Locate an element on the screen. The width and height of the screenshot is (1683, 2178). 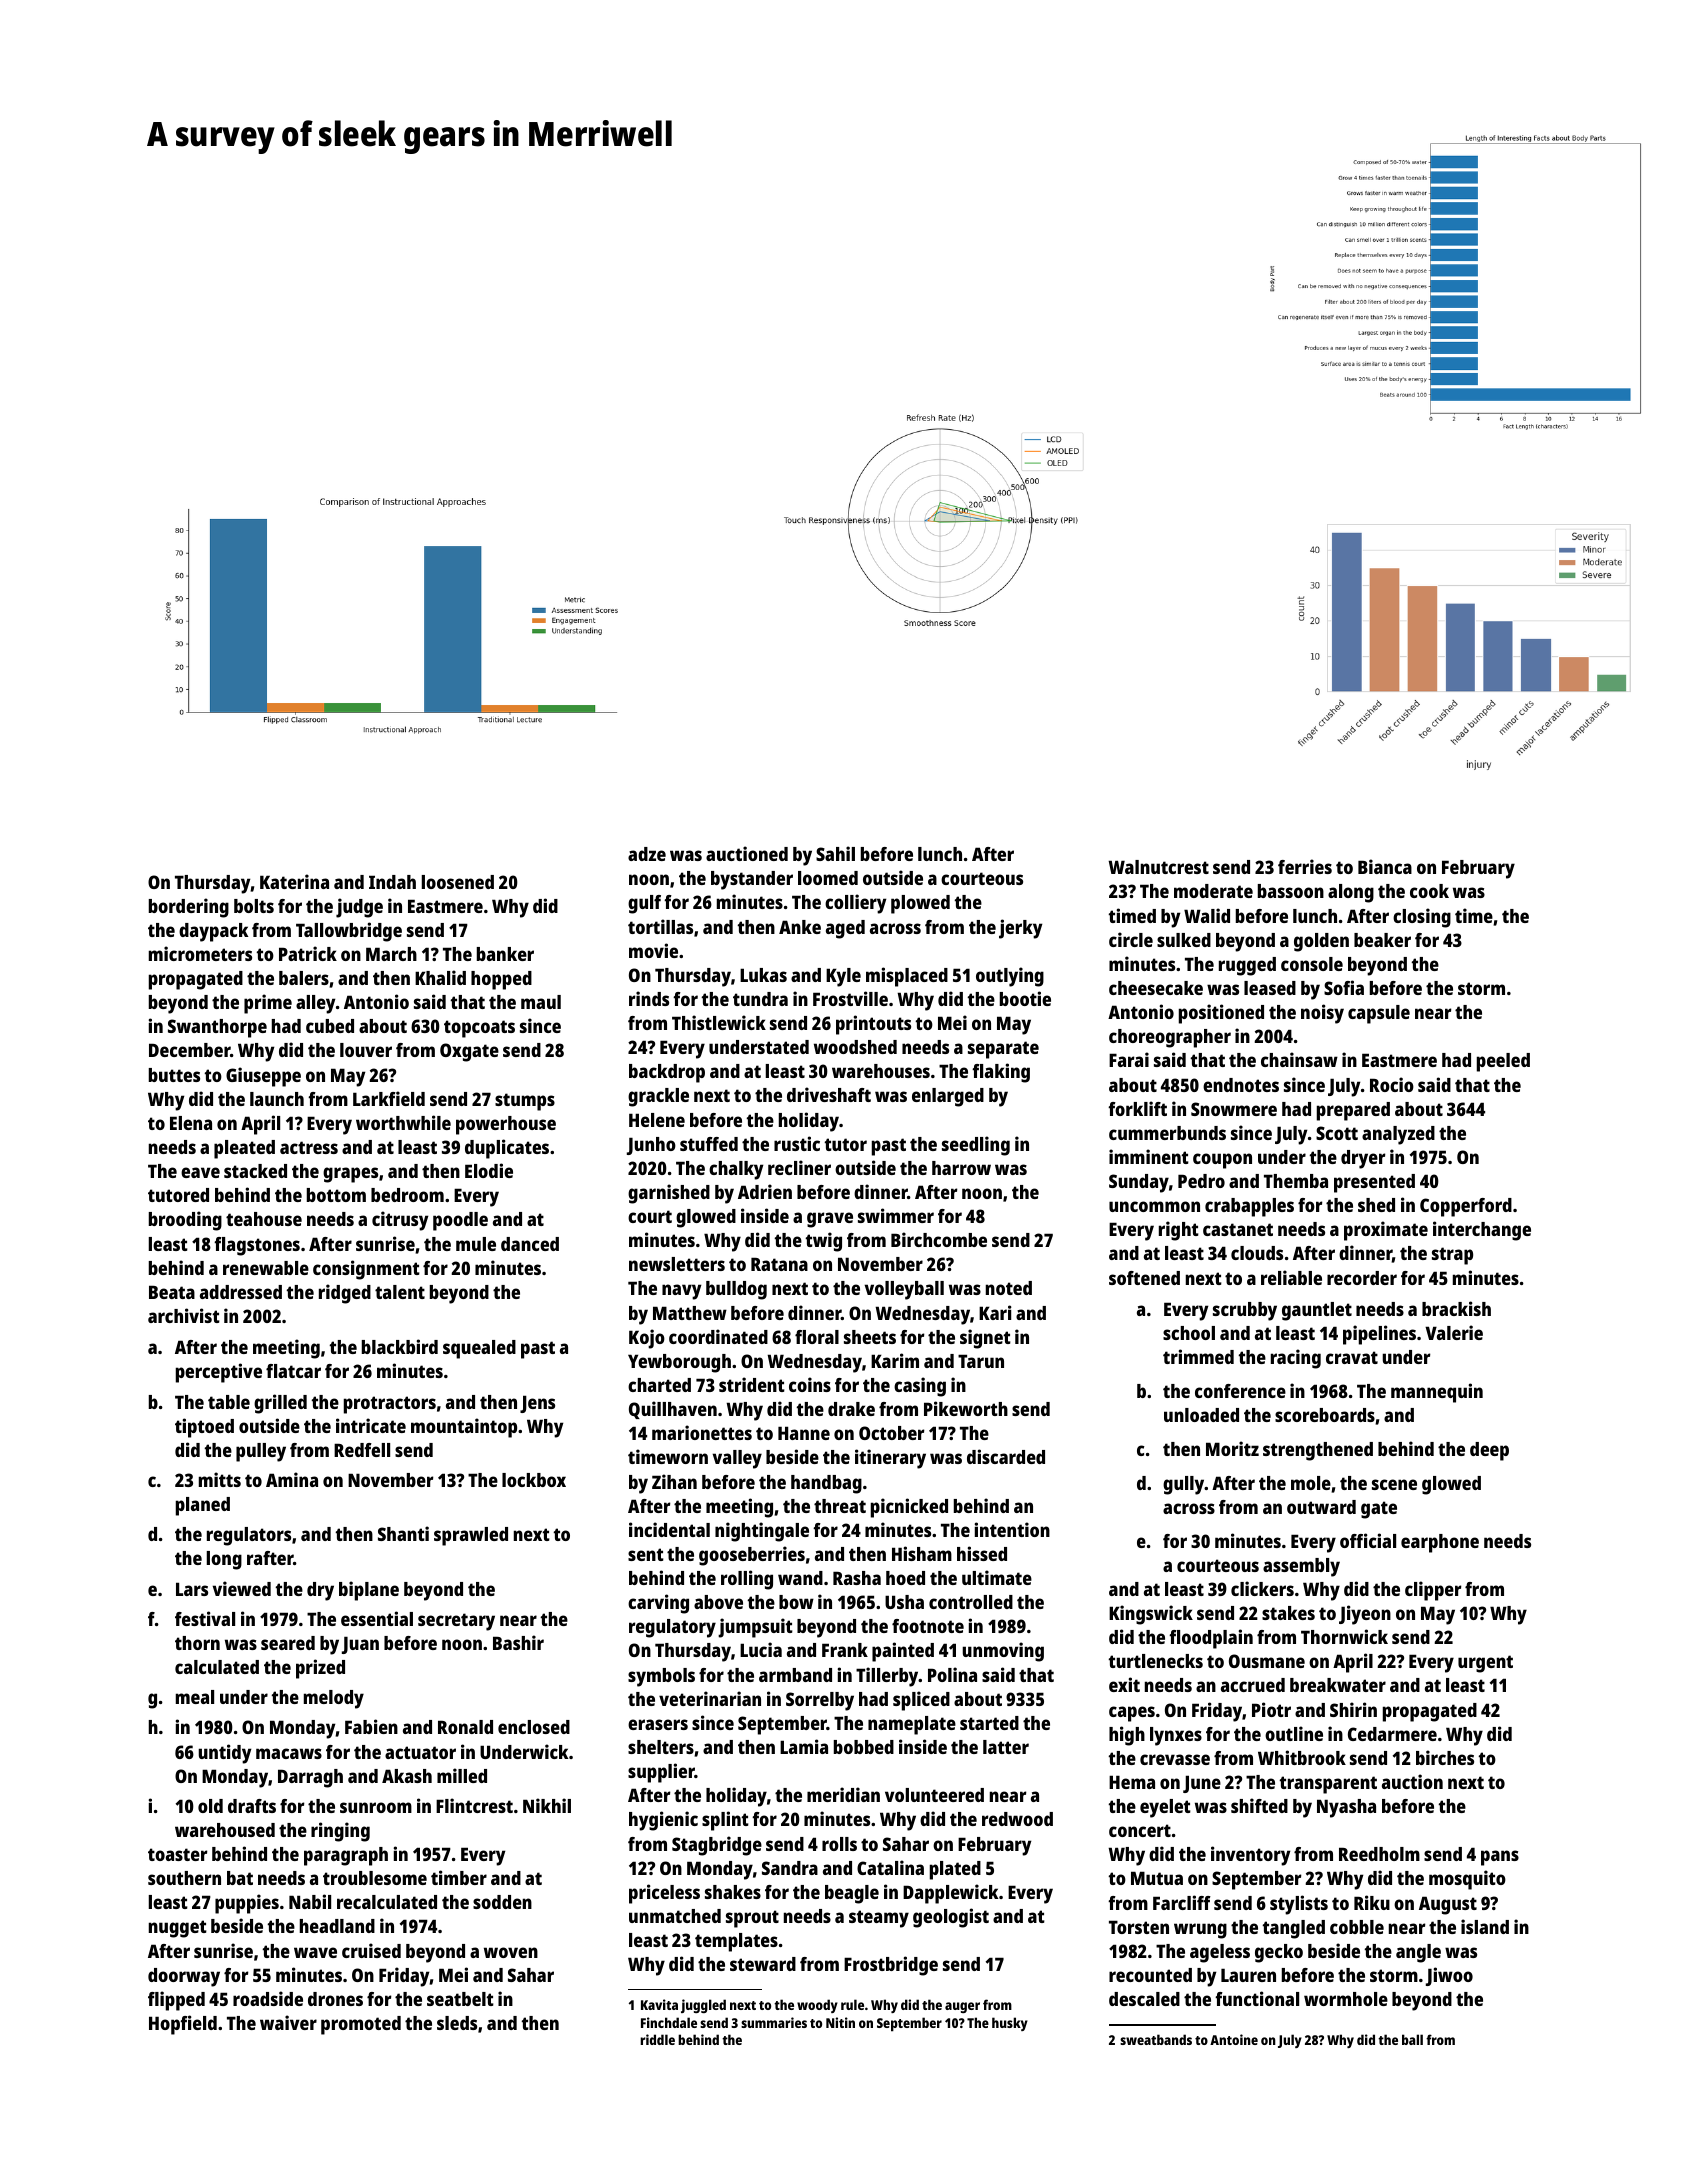
shakes is located at coordinates (733, 1892).
